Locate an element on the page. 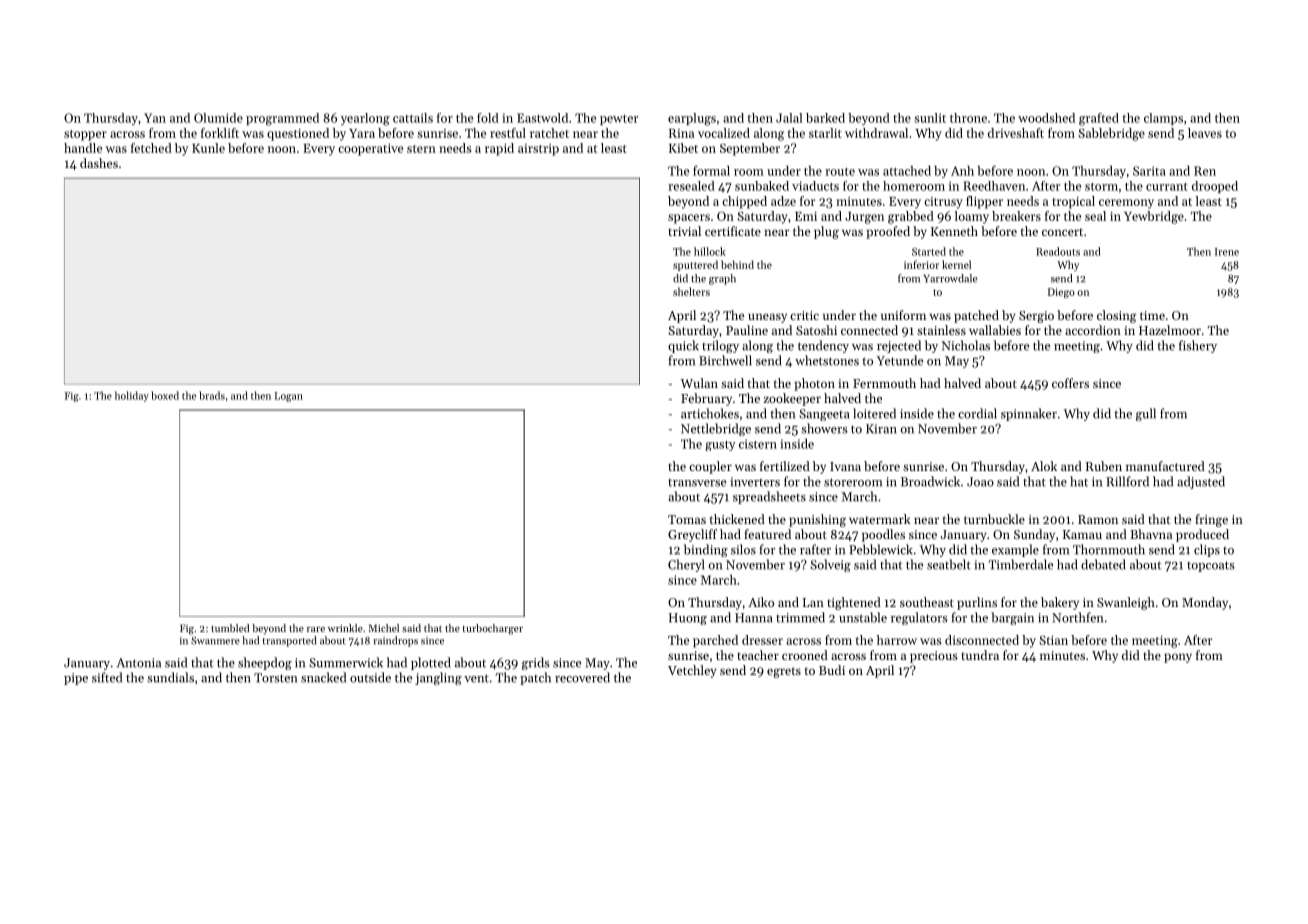  brads is located at coordinates (212, 395).
